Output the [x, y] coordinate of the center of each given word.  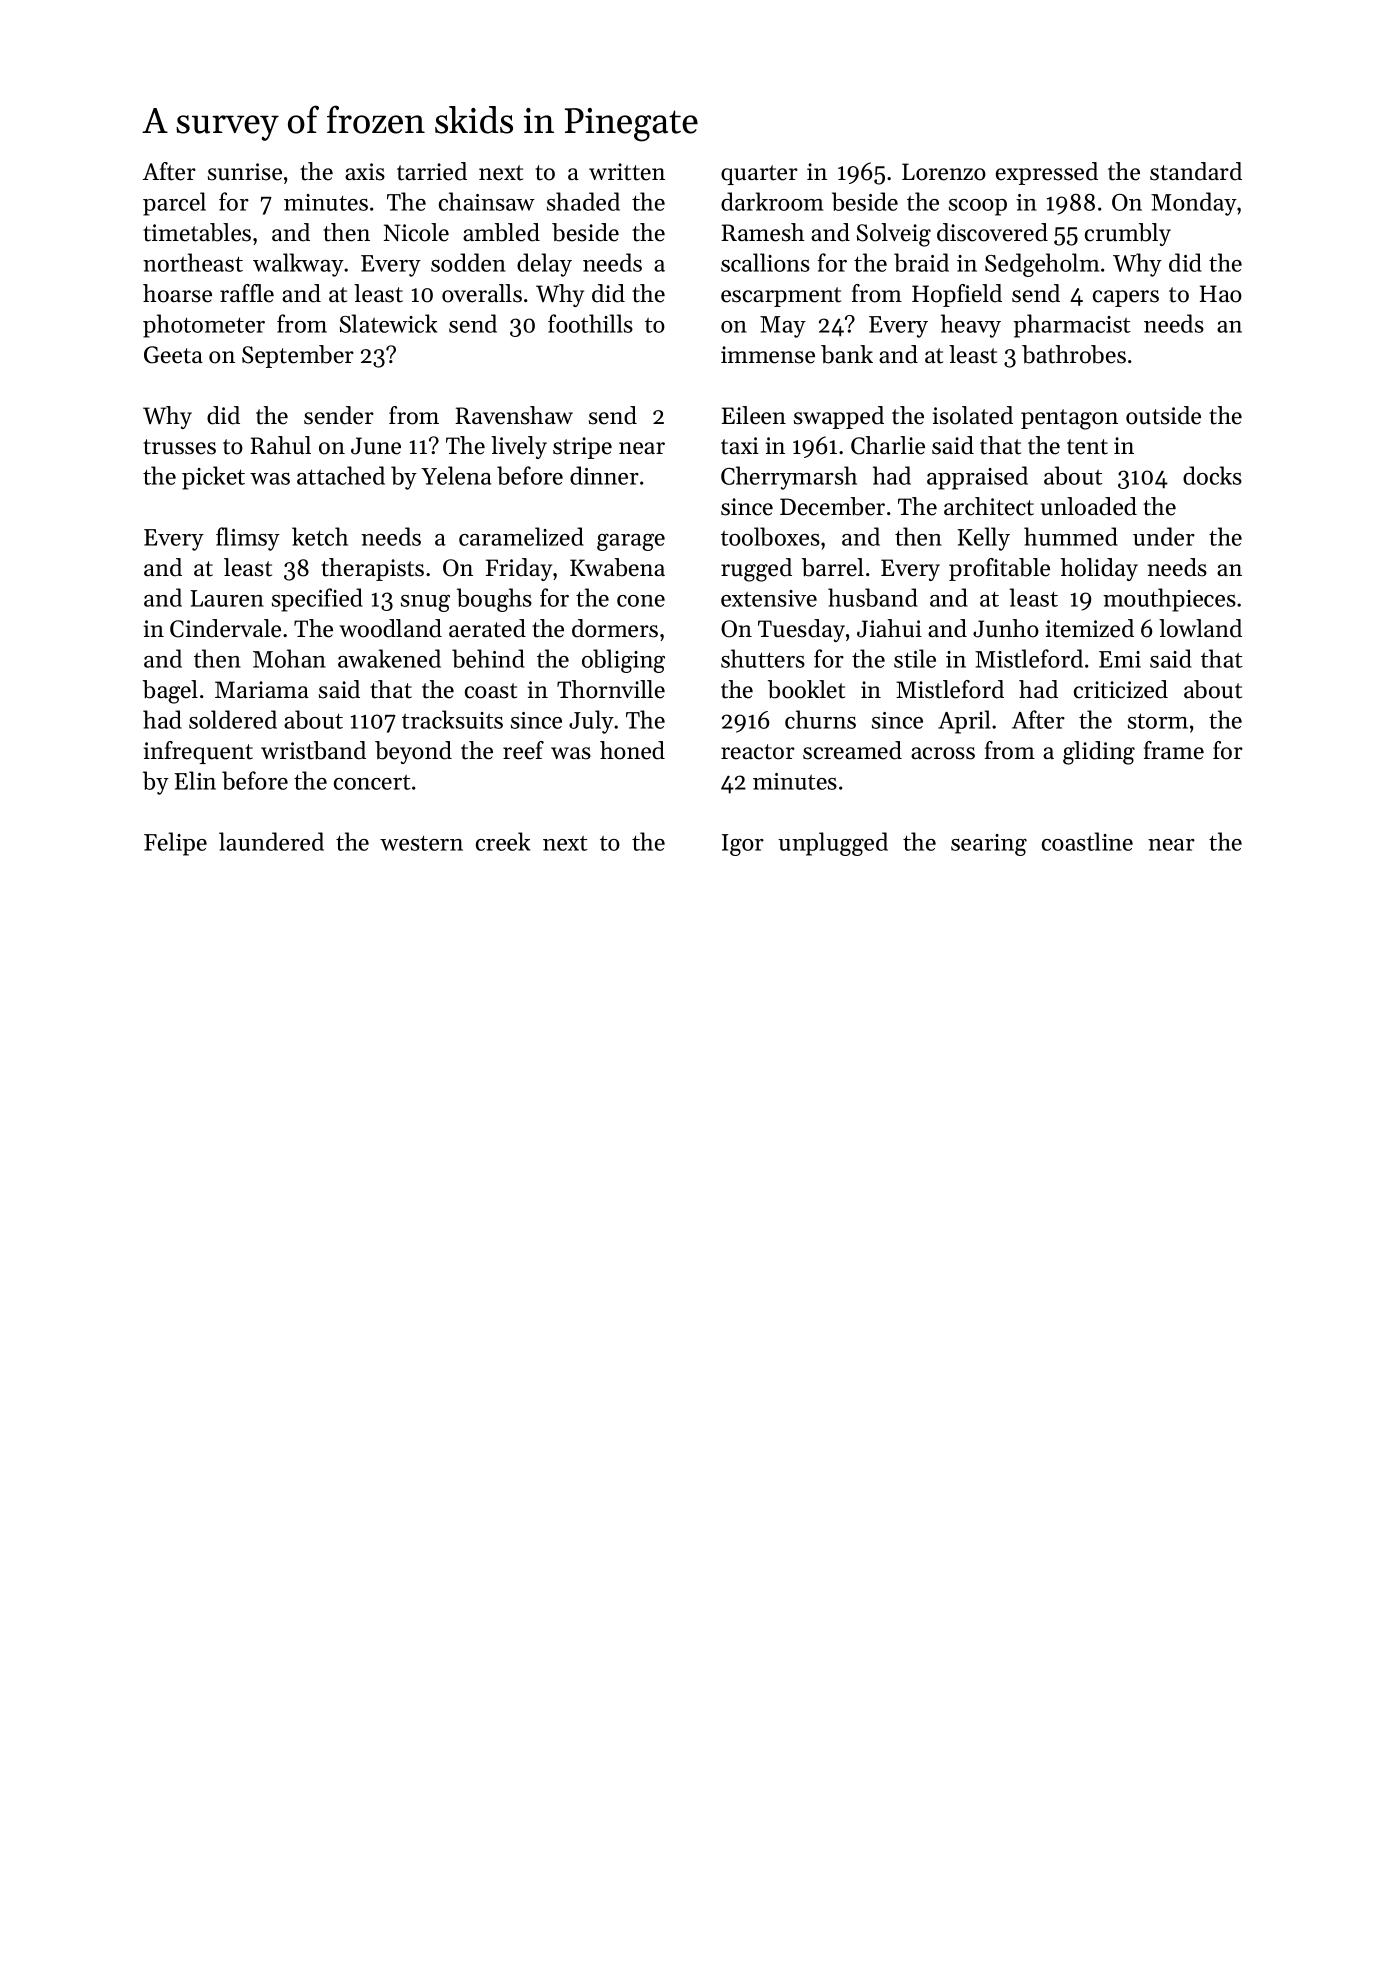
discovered [992, 232]
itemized [1090, 628]
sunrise [245, 172]
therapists [372, 569]
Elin [195, 780]
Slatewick [388, 323]
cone [641, 601]
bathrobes [1074, 354]
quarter [759, 175]
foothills [590, 323]
